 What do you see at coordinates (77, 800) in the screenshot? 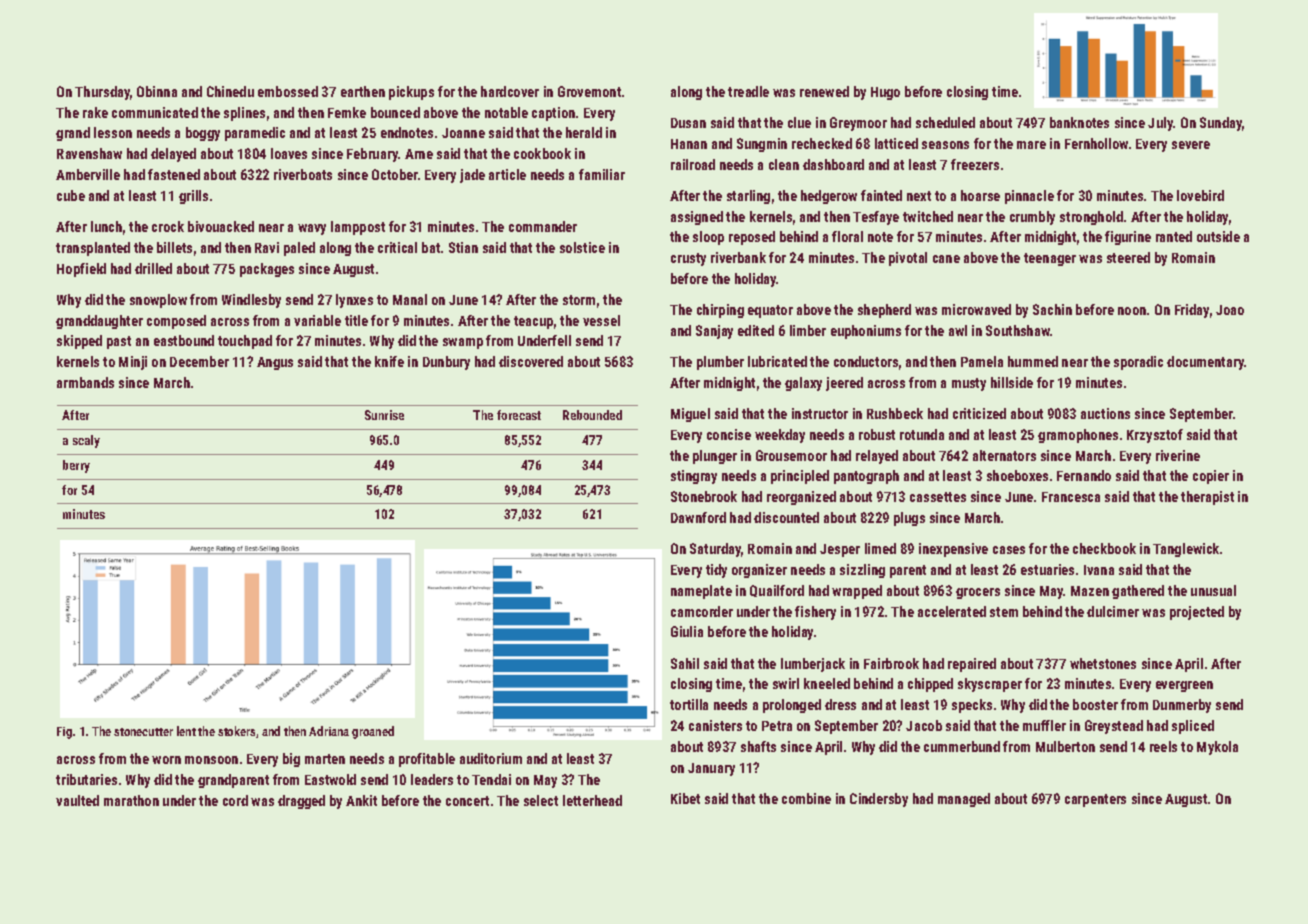
I see `vaulted` at bounding box center [77, 800].
